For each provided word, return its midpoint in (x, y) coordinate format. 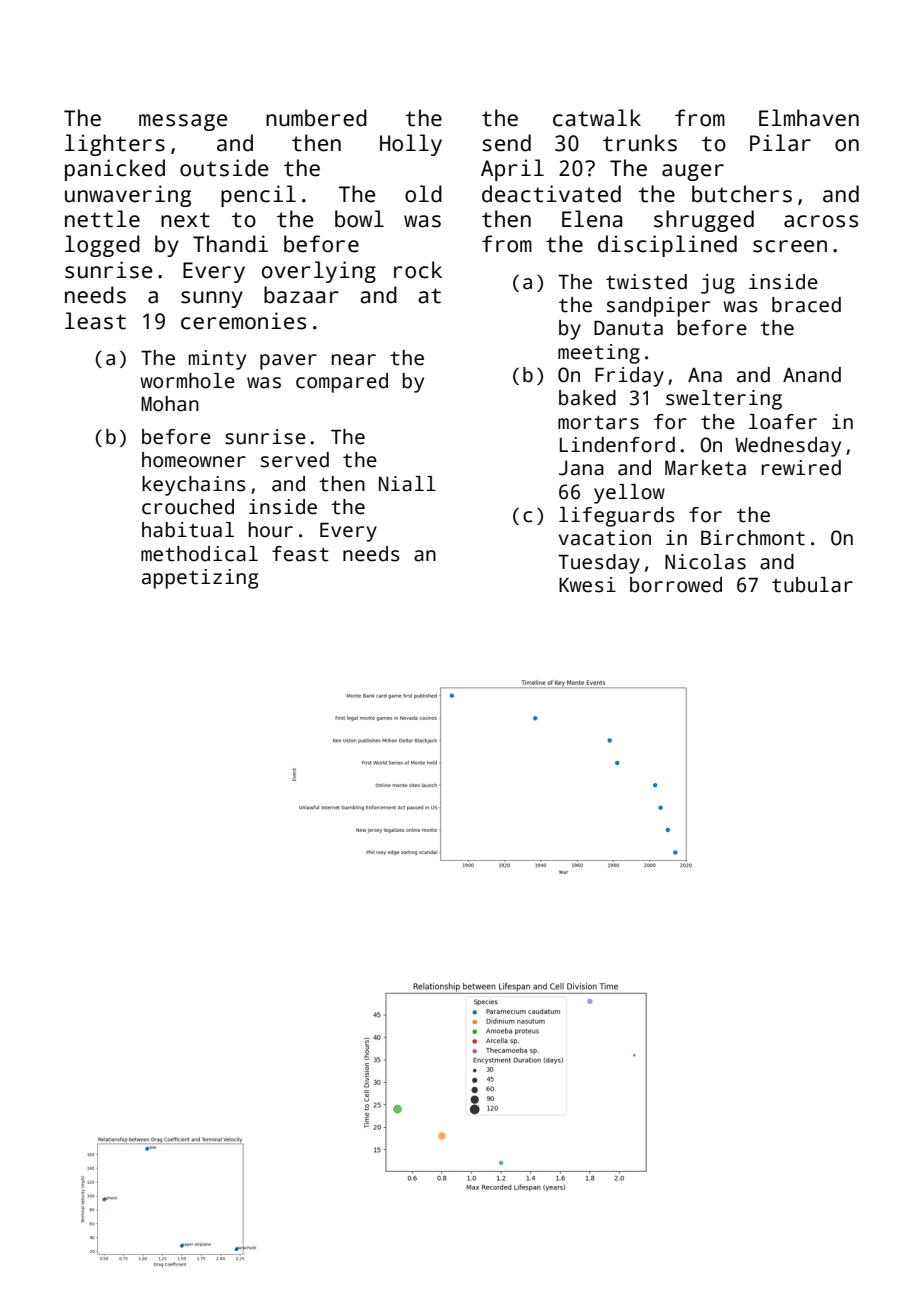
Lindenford (617, 445)
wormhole (187, 381)
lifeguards (617, 517)
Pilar (780, 143)
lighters (115, 145)
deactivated (551, 194)
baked (587, 398)
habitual (188, 530)
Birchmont (753, 538)
